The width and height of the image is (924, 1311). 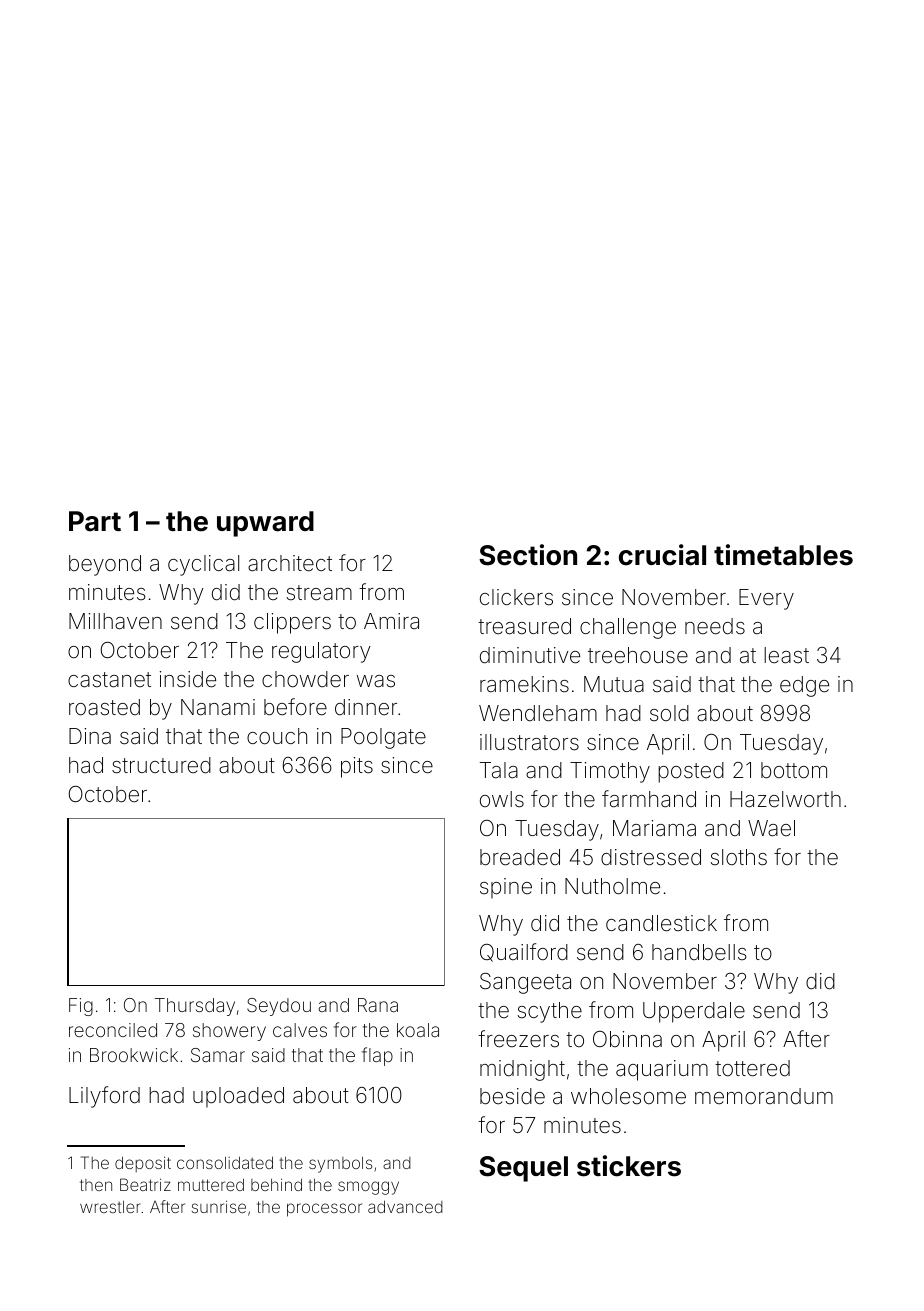 I want to click on handbells, so click(x=699, y=952).
